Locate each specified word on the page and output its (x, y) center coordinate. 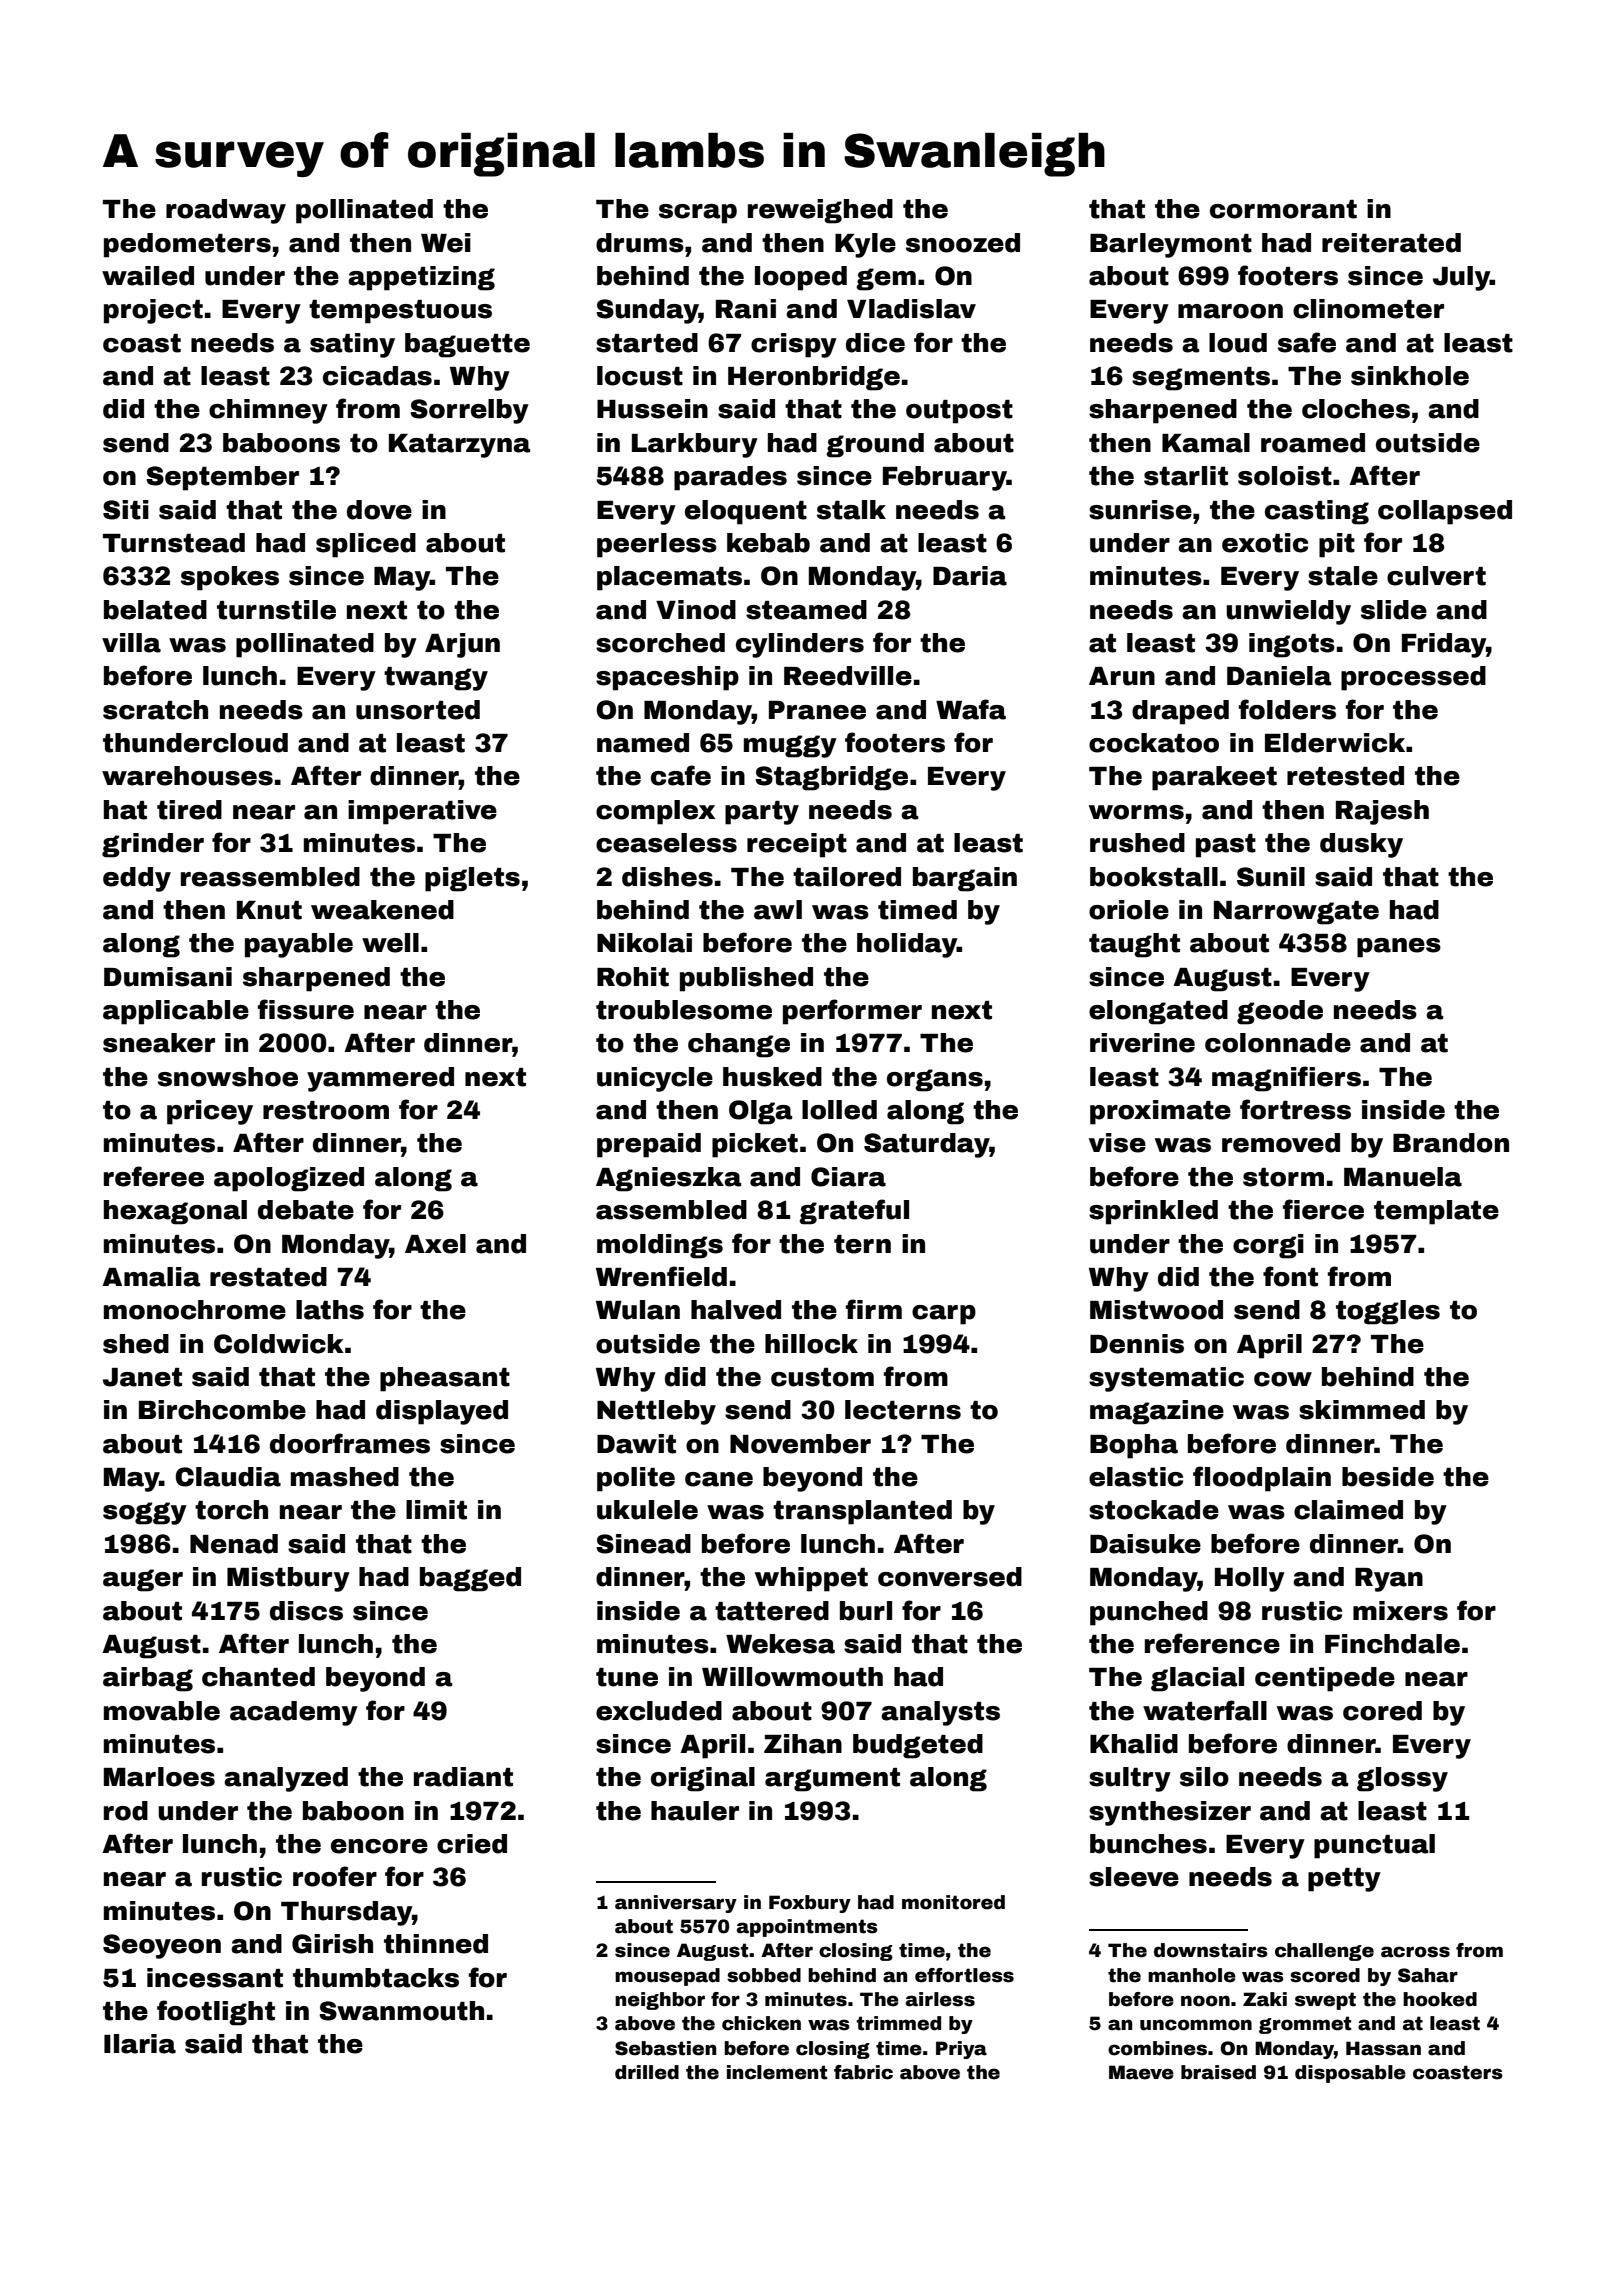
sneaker (159, 1043)
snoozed (963, 243)
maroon (1230, 311)
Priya (961, 2050)
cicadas (377, 376)
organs (935, 1080)
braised (1218, 2072)
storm (1283, 1177)
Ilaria (140, 2044)
